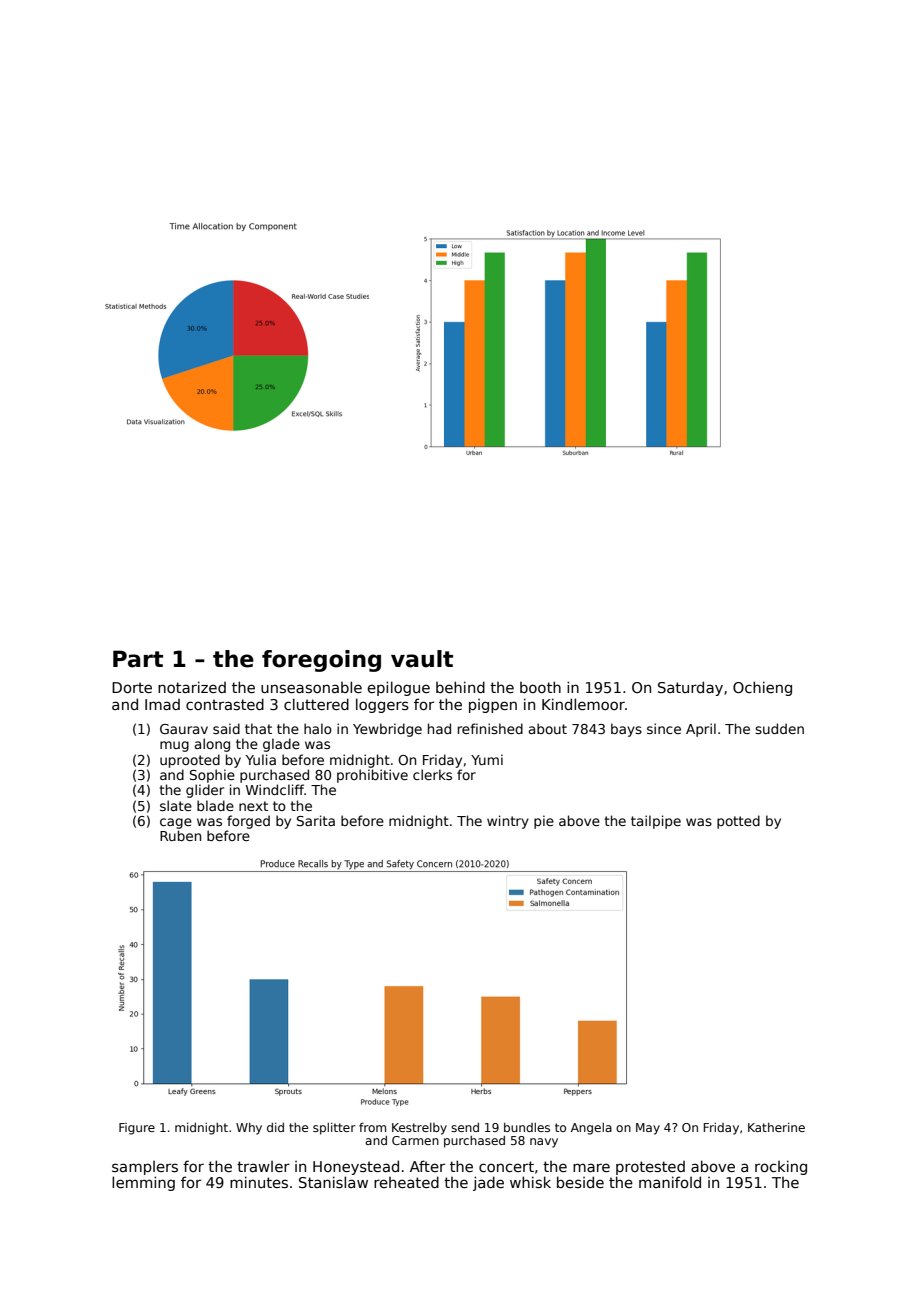  I want to click on Ruben, so click(180, 835).
